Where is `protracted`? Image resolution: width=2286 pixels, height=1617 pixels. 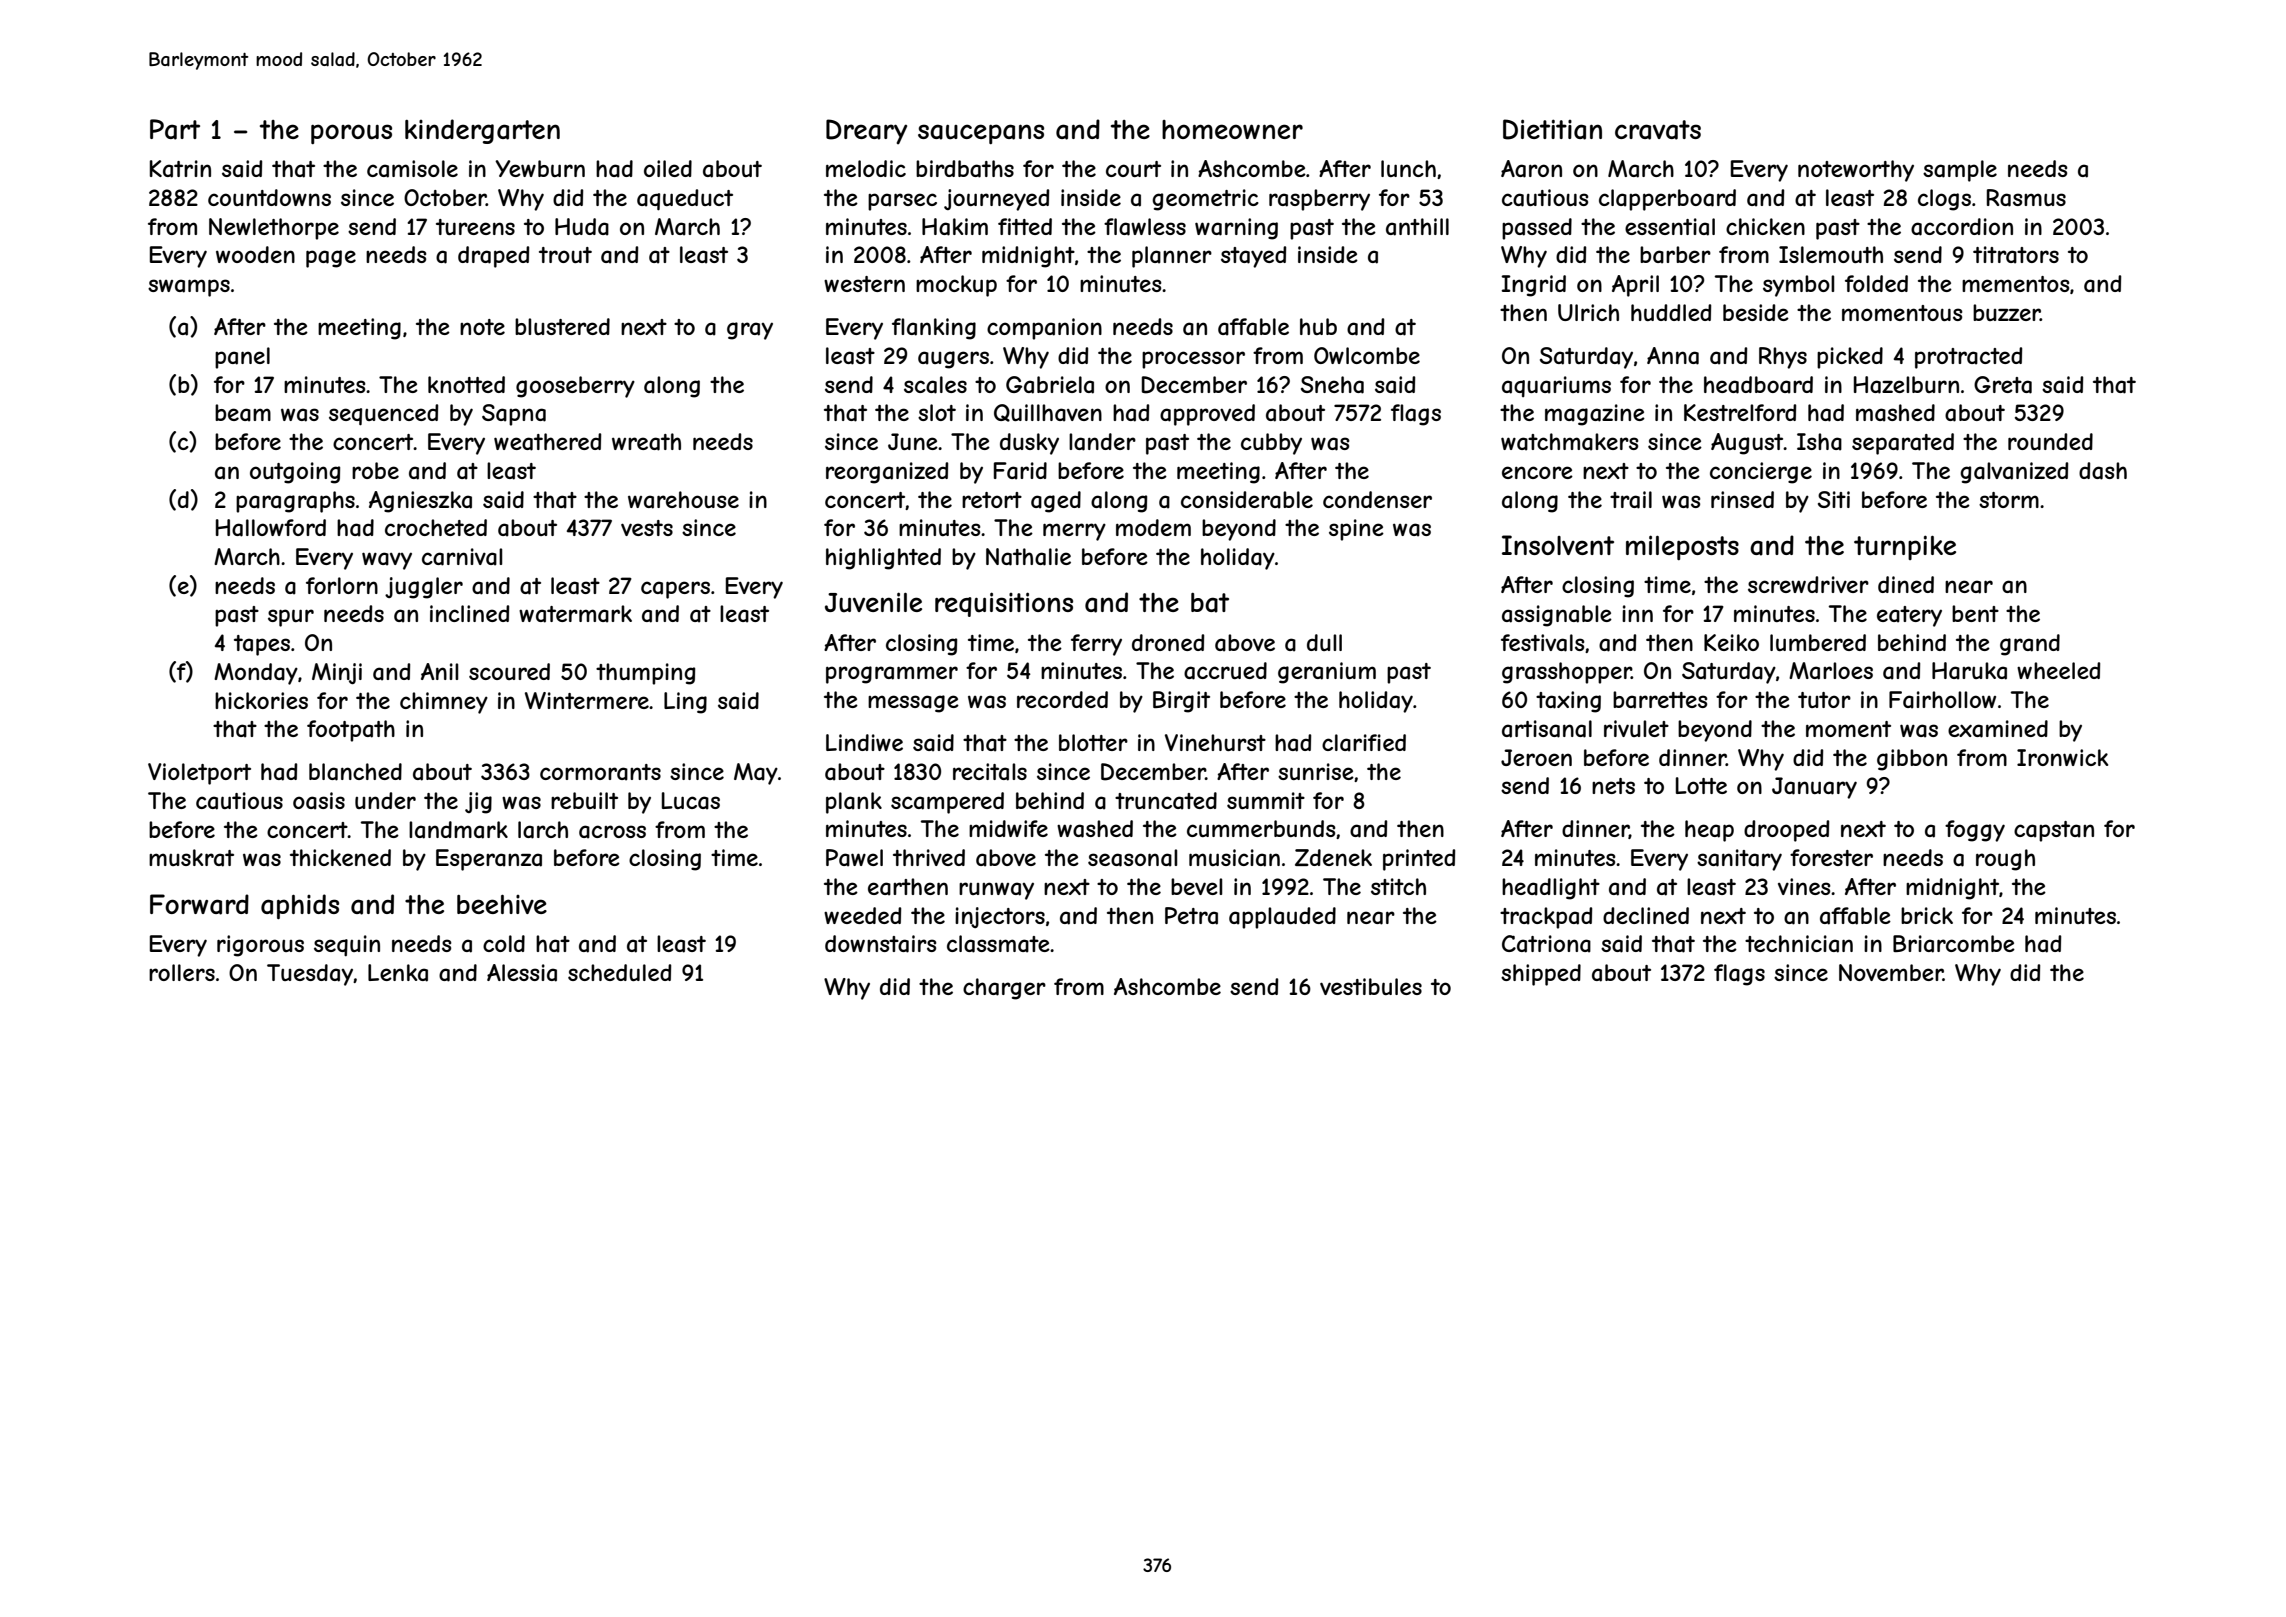
protracted is located at coordinates (1968, 358).
